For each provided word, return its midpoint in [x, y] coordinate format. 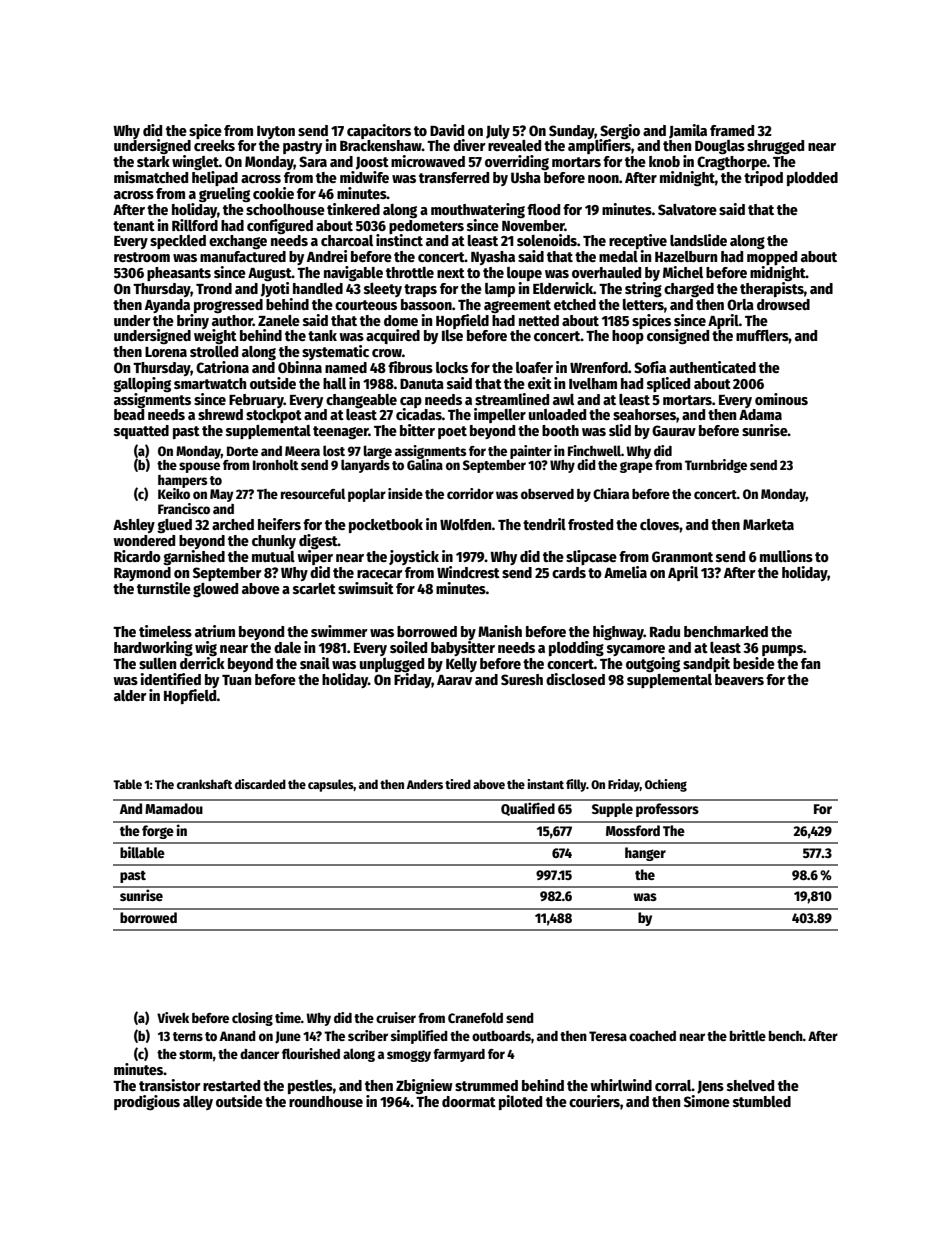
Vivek [173, 1017]
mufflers [762, 335]
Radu [665, 631]
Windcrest [468, 572]
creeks [214, 145]
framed [732, 130]
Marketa [768, 524]
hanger [645, 854]
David [447, 130]
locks [452, 367]
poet [452, 432]
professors [667, 810]
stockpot [274, 416]
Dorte [242, 451]
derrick [202, 663]
